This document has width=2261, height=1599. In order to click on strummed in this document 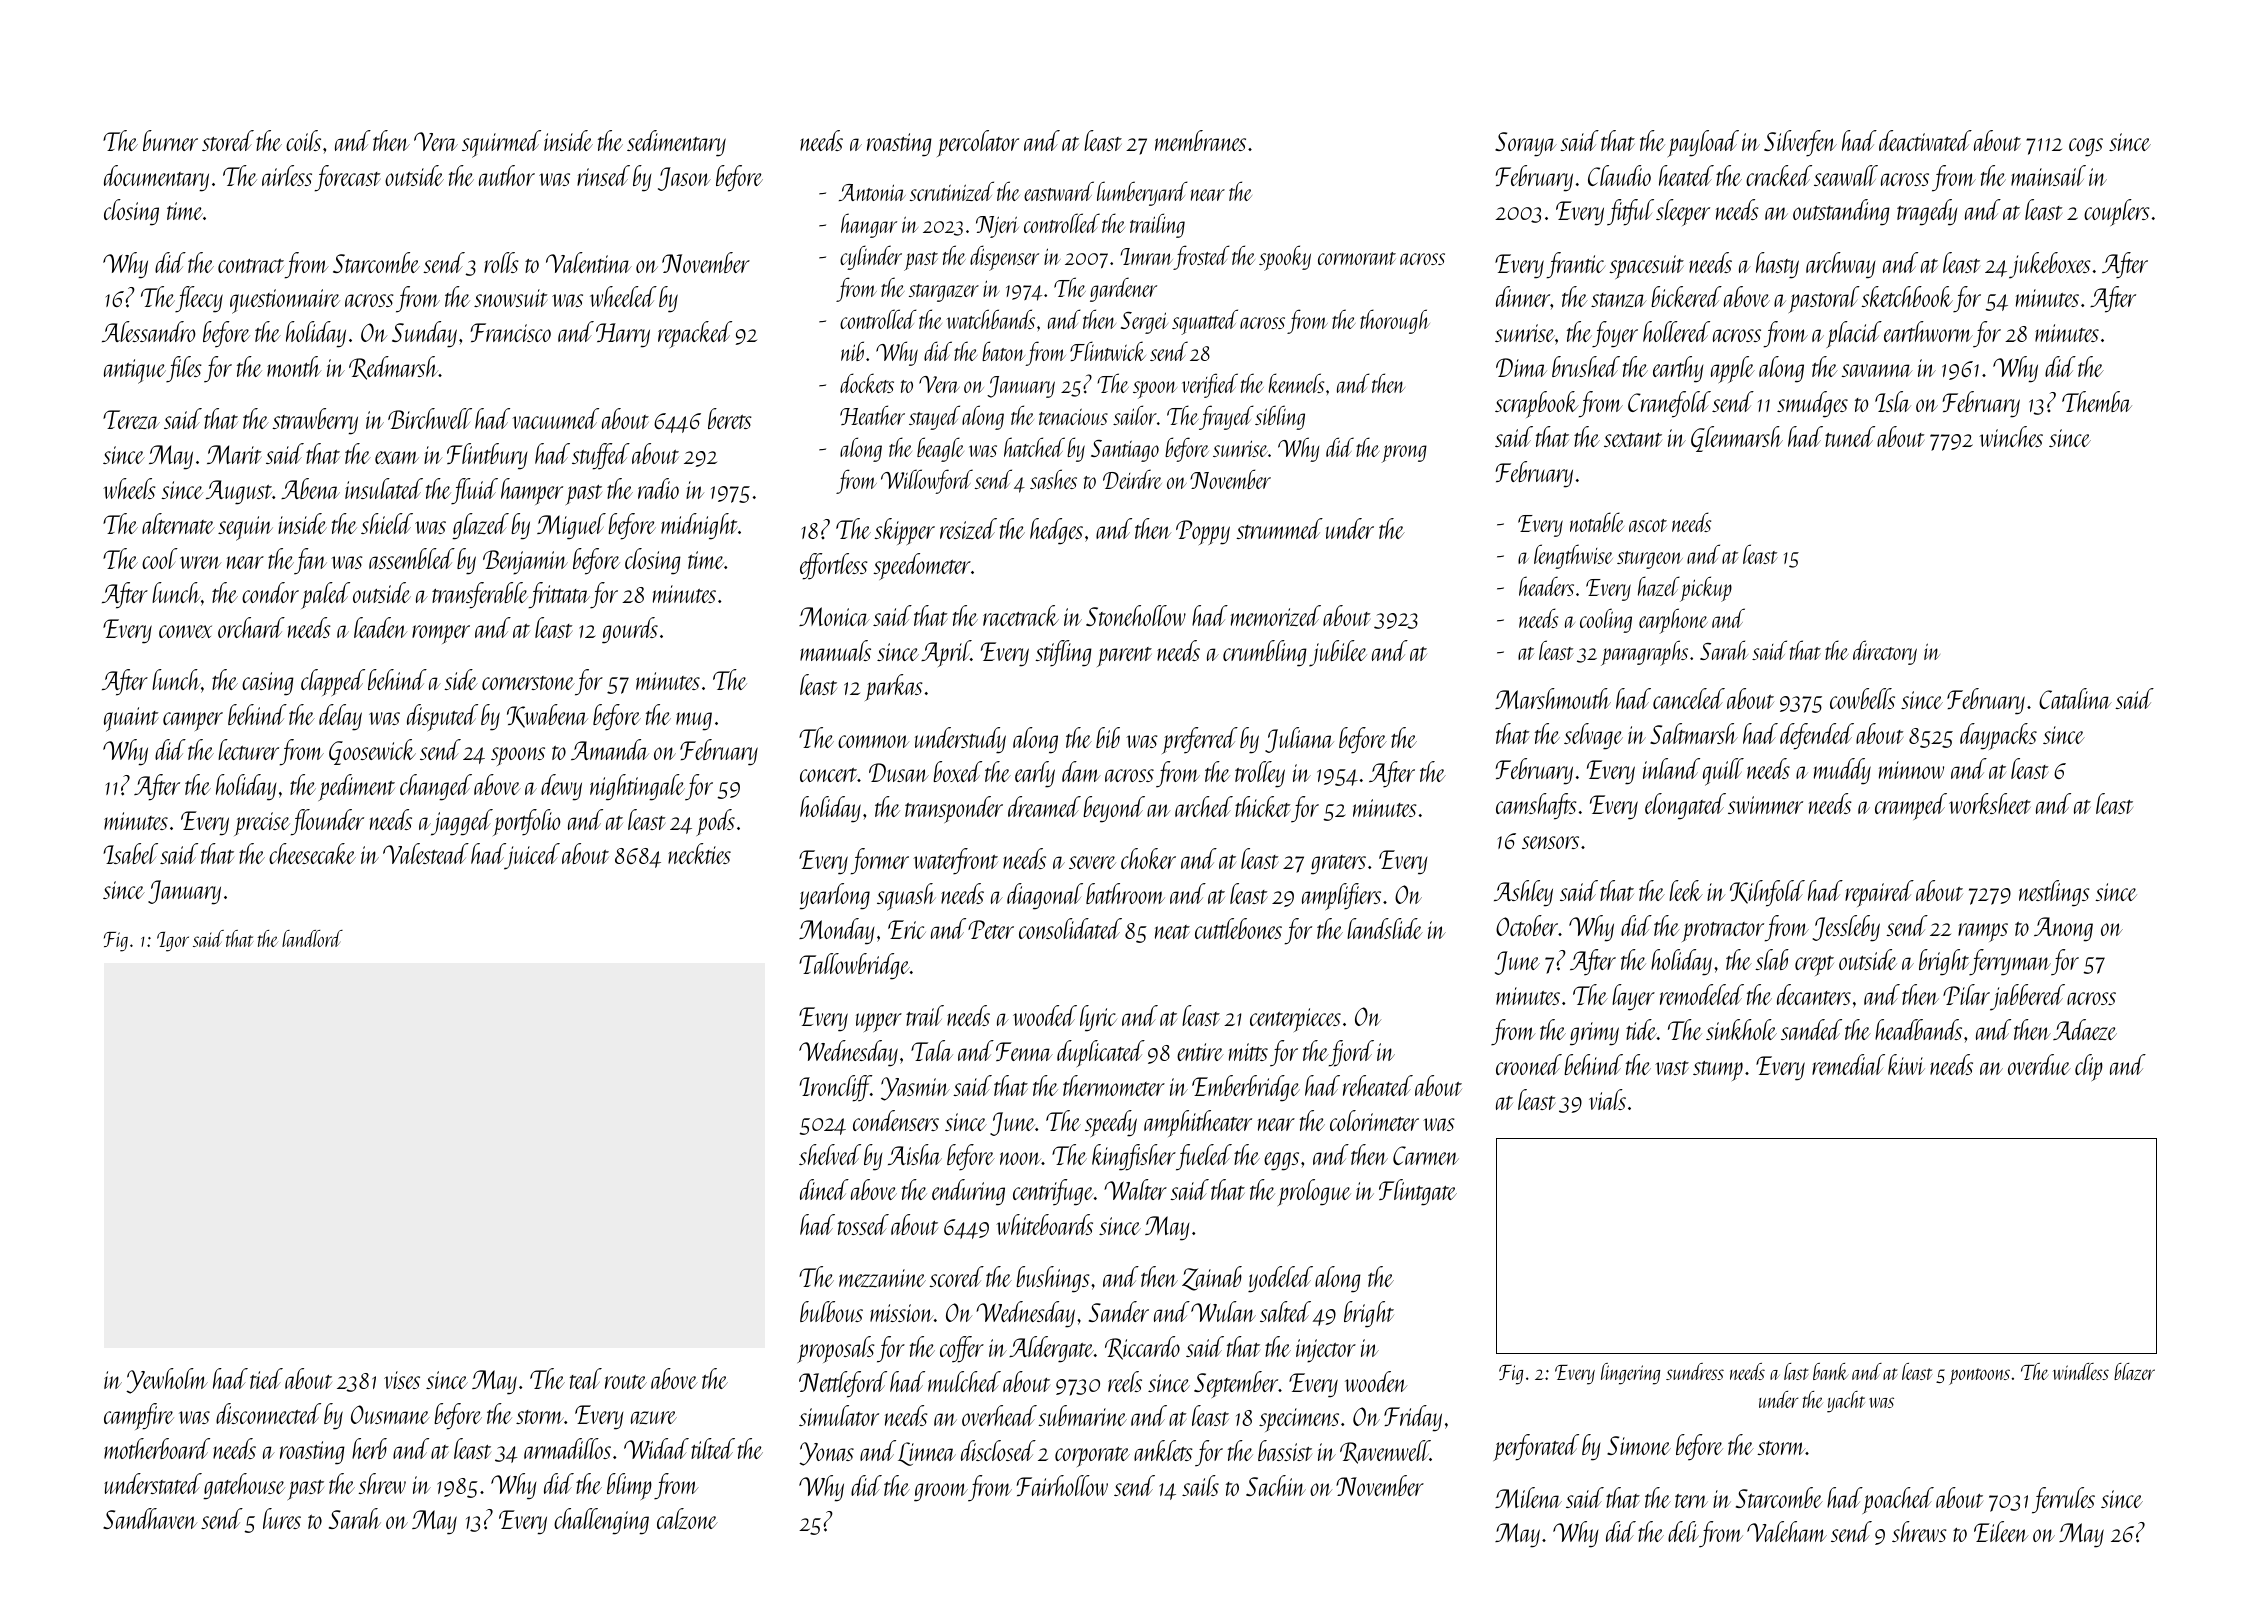, I will do `click(1279, 528)`.
